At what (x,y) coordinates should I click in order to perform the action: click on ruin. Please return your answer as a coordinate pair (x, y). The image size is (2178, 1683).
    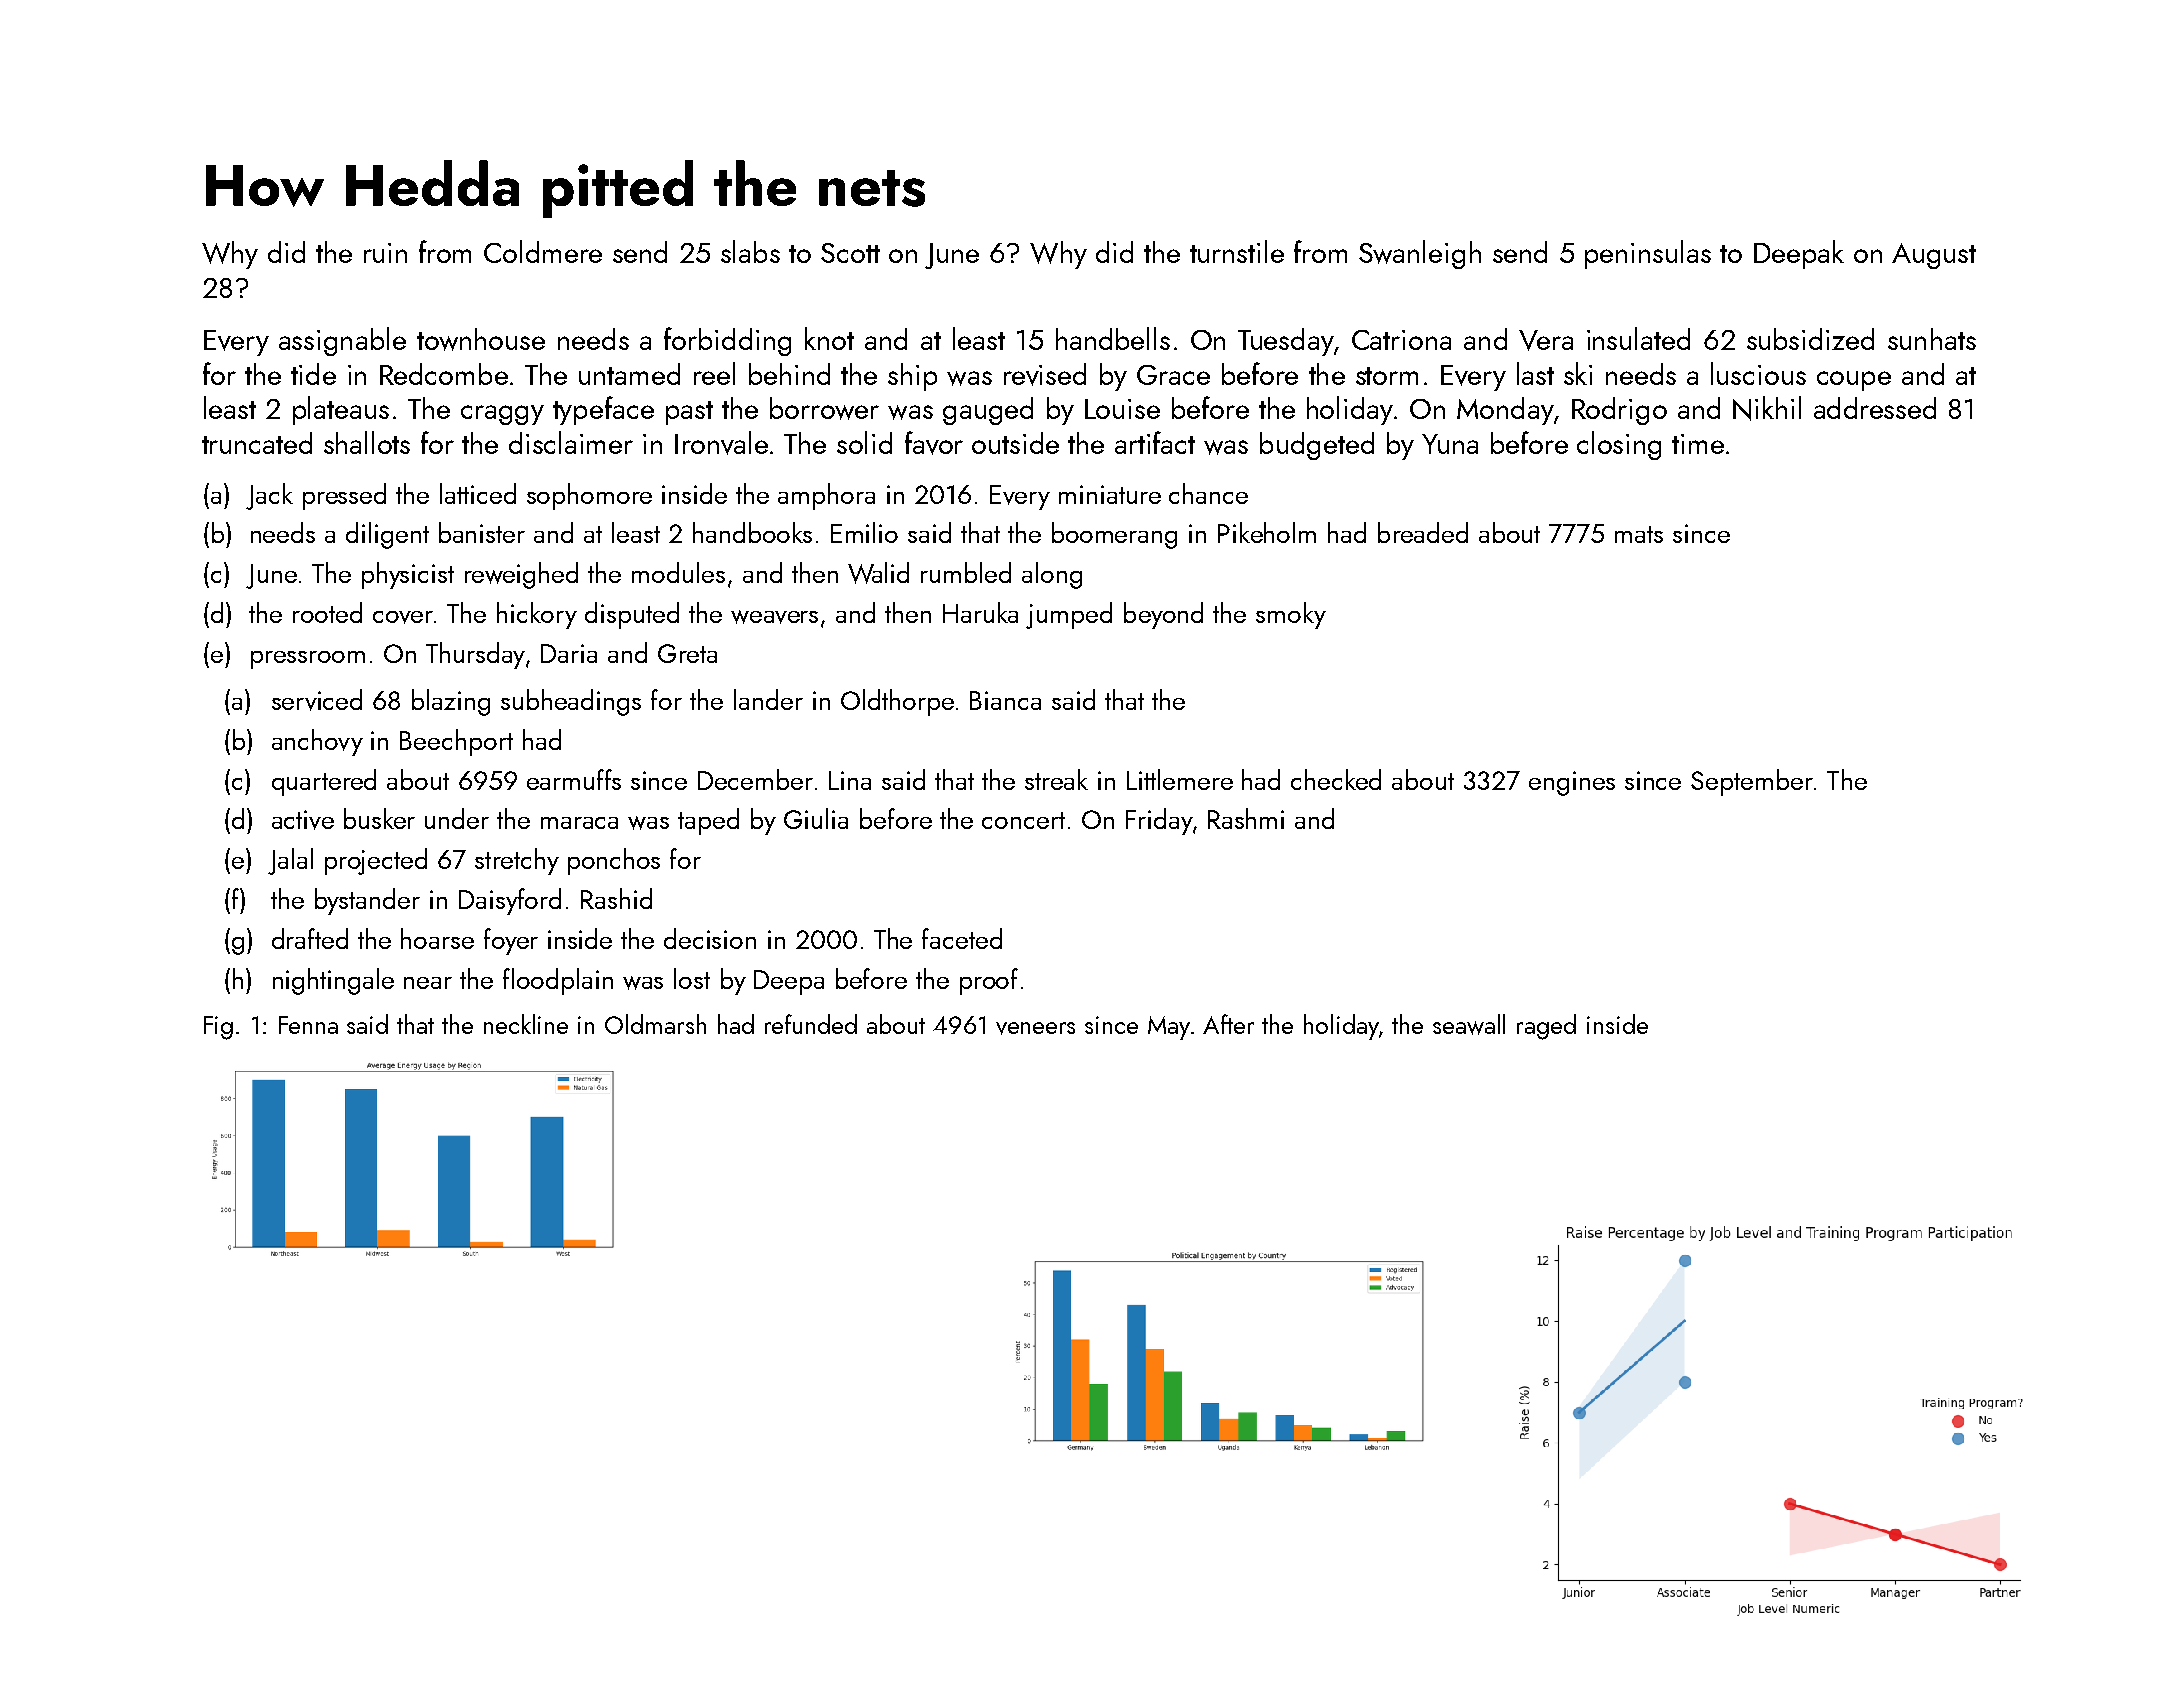
    Looking at the image, I should click on (385, 253).
